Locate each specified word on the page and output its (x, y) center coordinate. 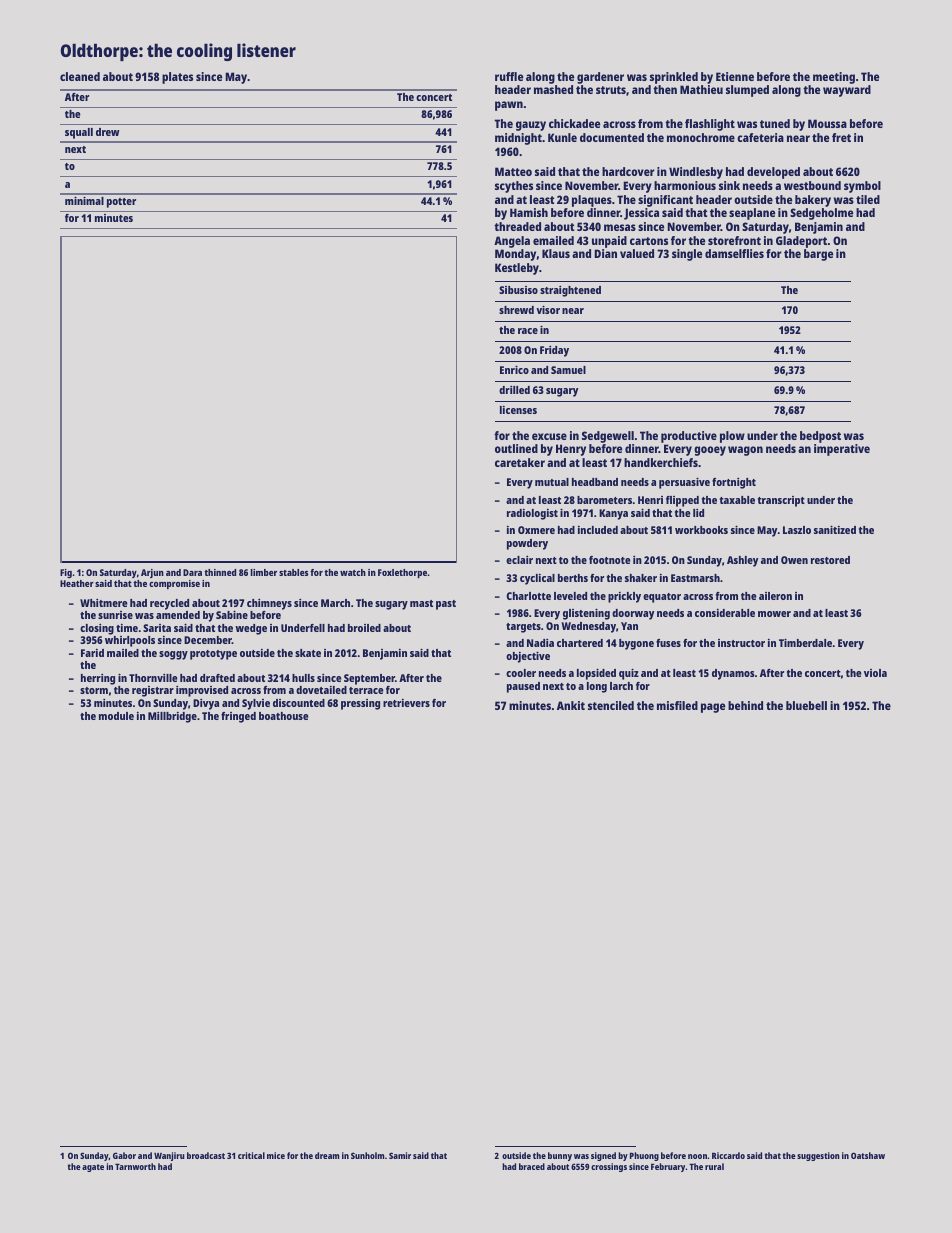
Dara (192, 572)
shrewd (516, 310)
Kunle (562, 137)
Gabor (124, 1155)
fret (841, 137)
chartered (580, 643)
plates (177, 78)
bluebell (806, 705)
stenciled (611, 705)
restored (830, 560)
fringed (238, 717)
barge (818, 255)
